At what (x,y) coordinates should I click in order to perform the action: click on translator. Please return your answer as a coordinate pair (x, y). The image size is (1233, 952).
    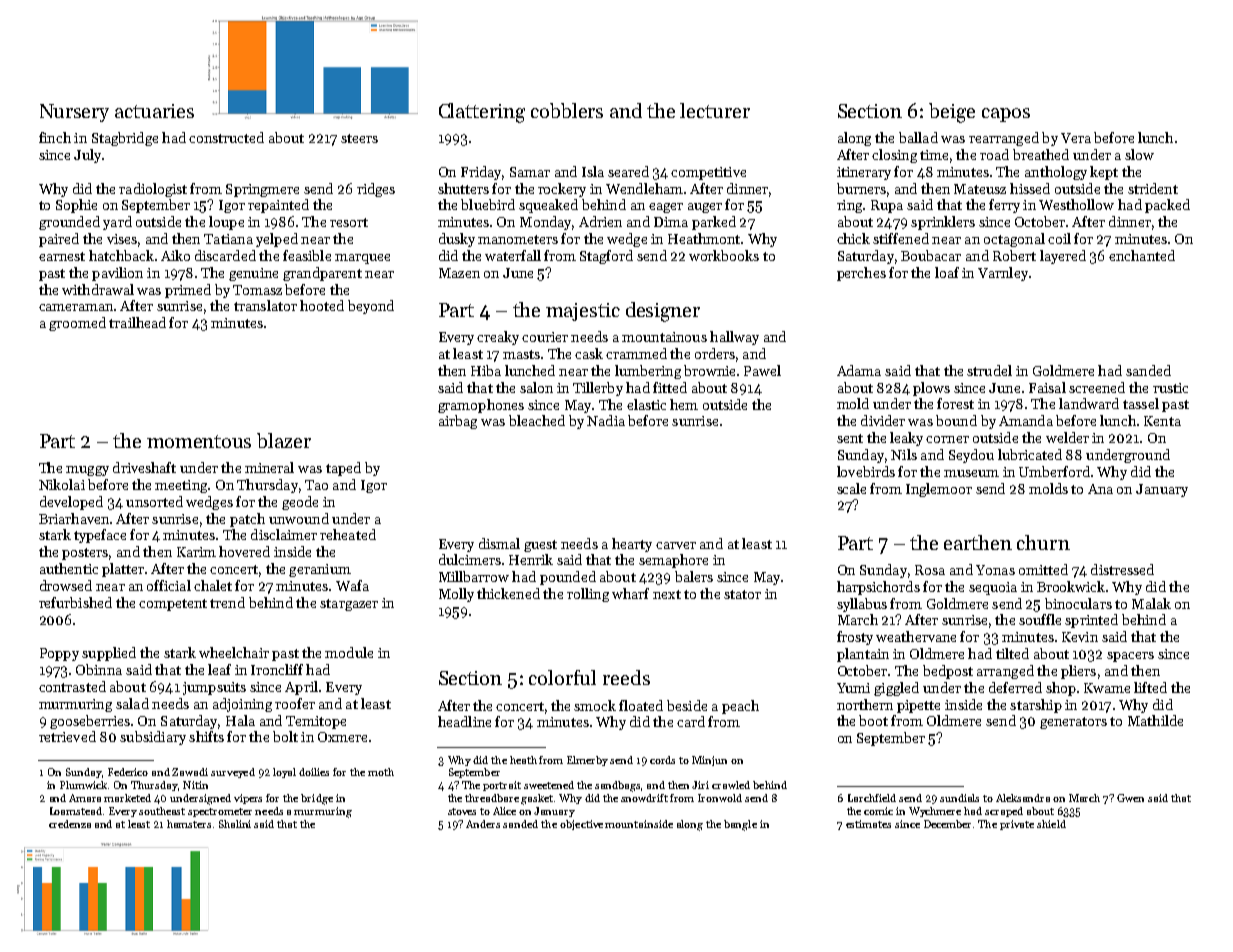
    Looking at the image, I should click on (265, 305).
